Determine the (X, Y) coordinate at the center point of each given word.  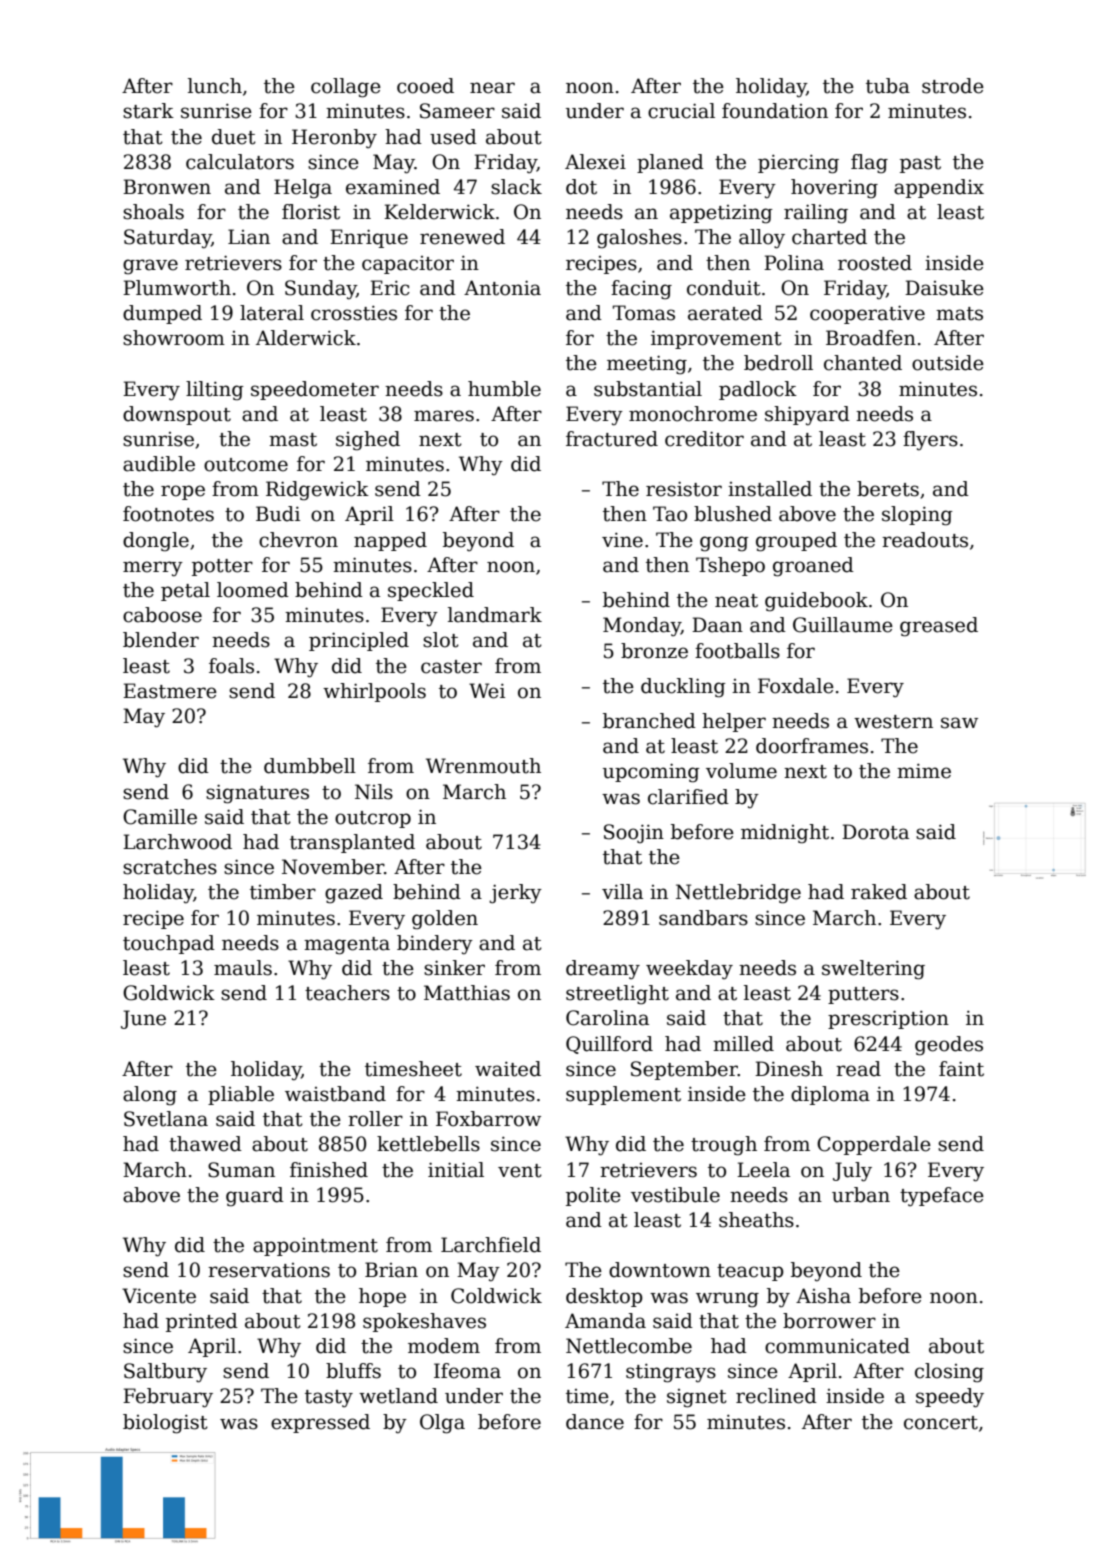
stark (148, 111)
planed (670, 163)
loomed (253, 590)
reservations (269, 1270)
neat (736, 601)
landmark (495, 615)
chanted (863, 363)
